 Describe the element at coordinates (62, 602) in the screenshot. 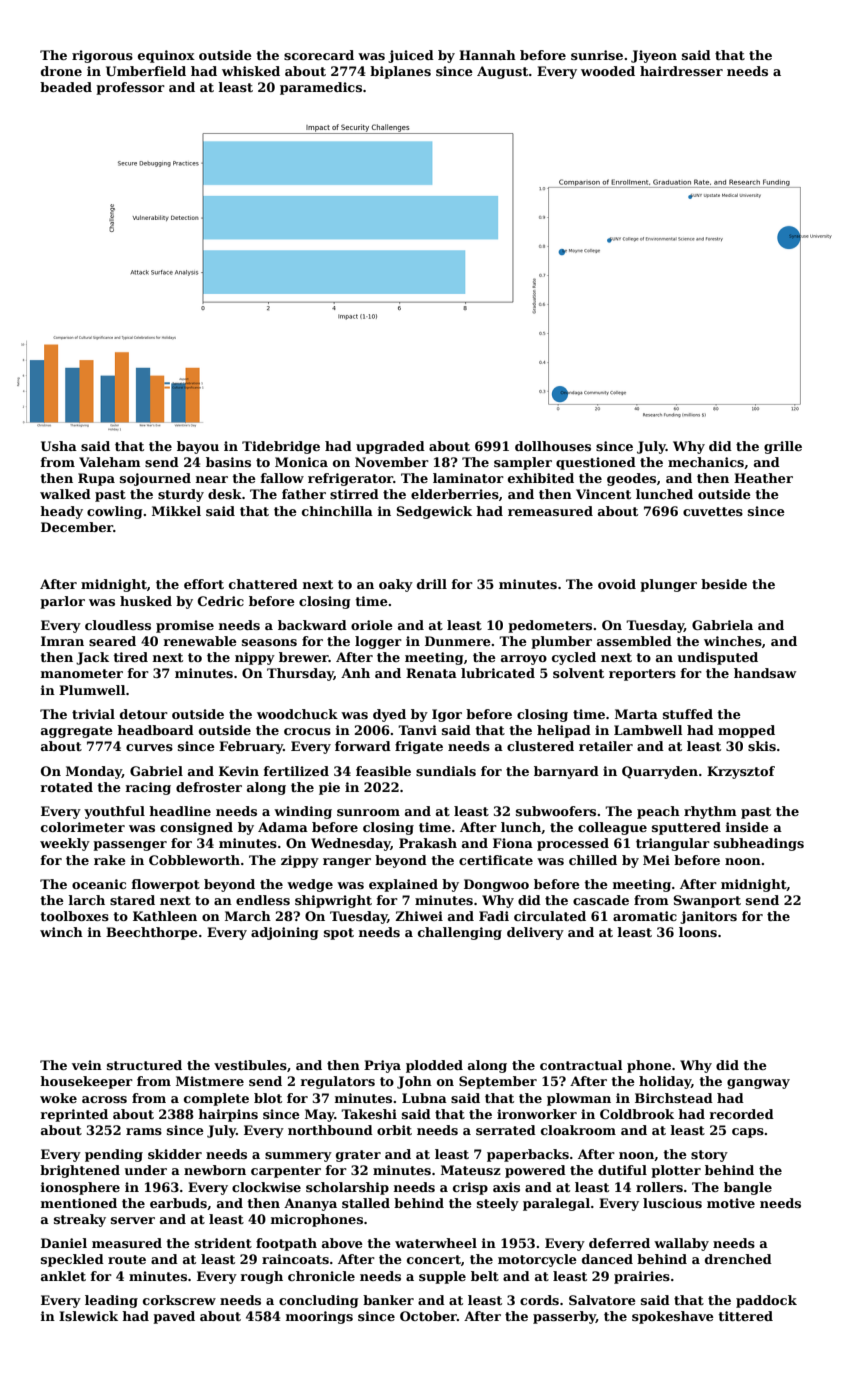

I see `parlor` at that location.
